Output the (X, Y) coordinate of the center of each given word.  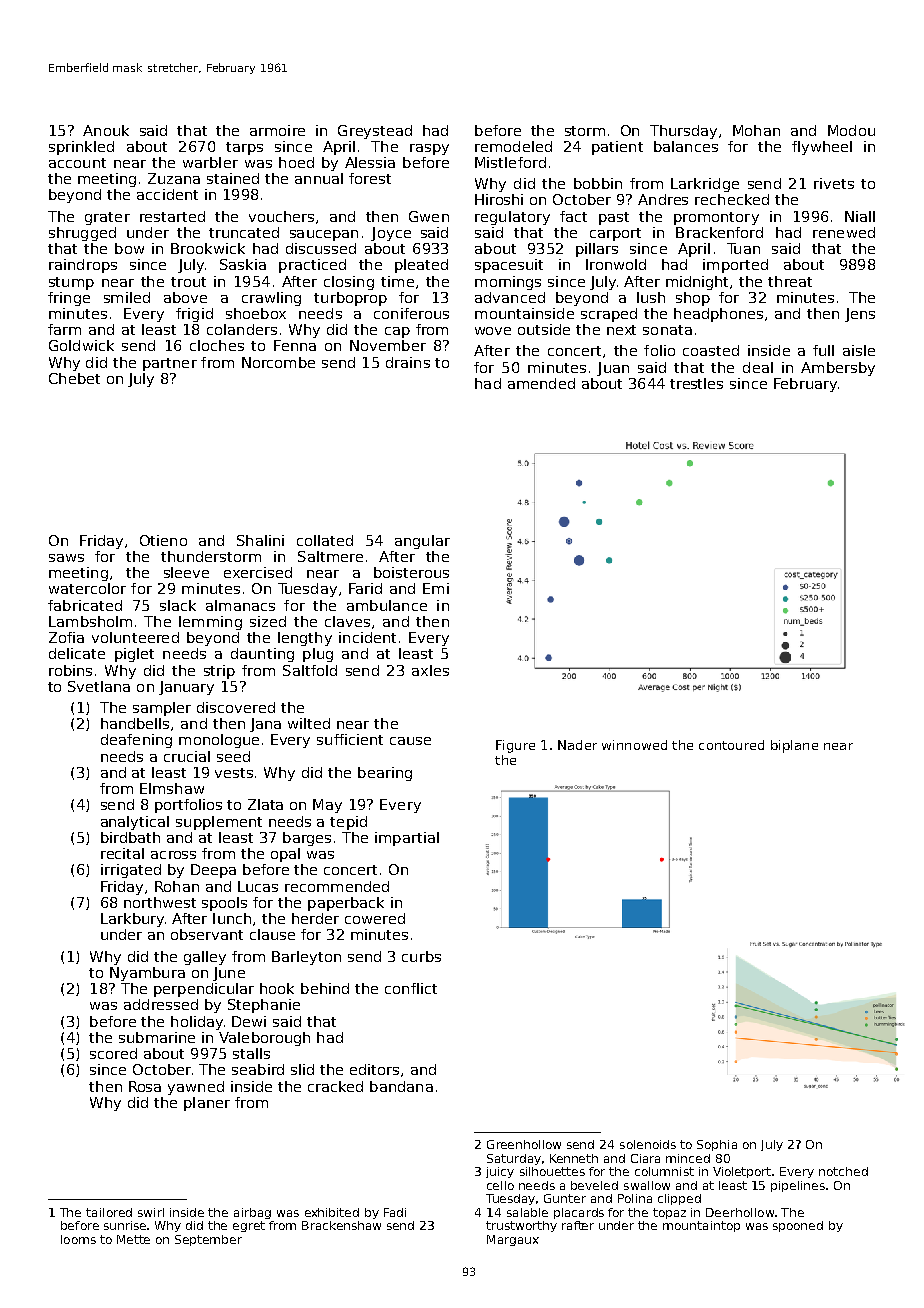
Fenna (295, 345)
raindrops (83, 266)
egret (249, 1226)
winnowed (634, 745)
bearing (385, 774)
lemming (210, 623)
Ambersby (838, 369)
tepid (348, 823)
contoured (731, 745)
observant (207, 934)
